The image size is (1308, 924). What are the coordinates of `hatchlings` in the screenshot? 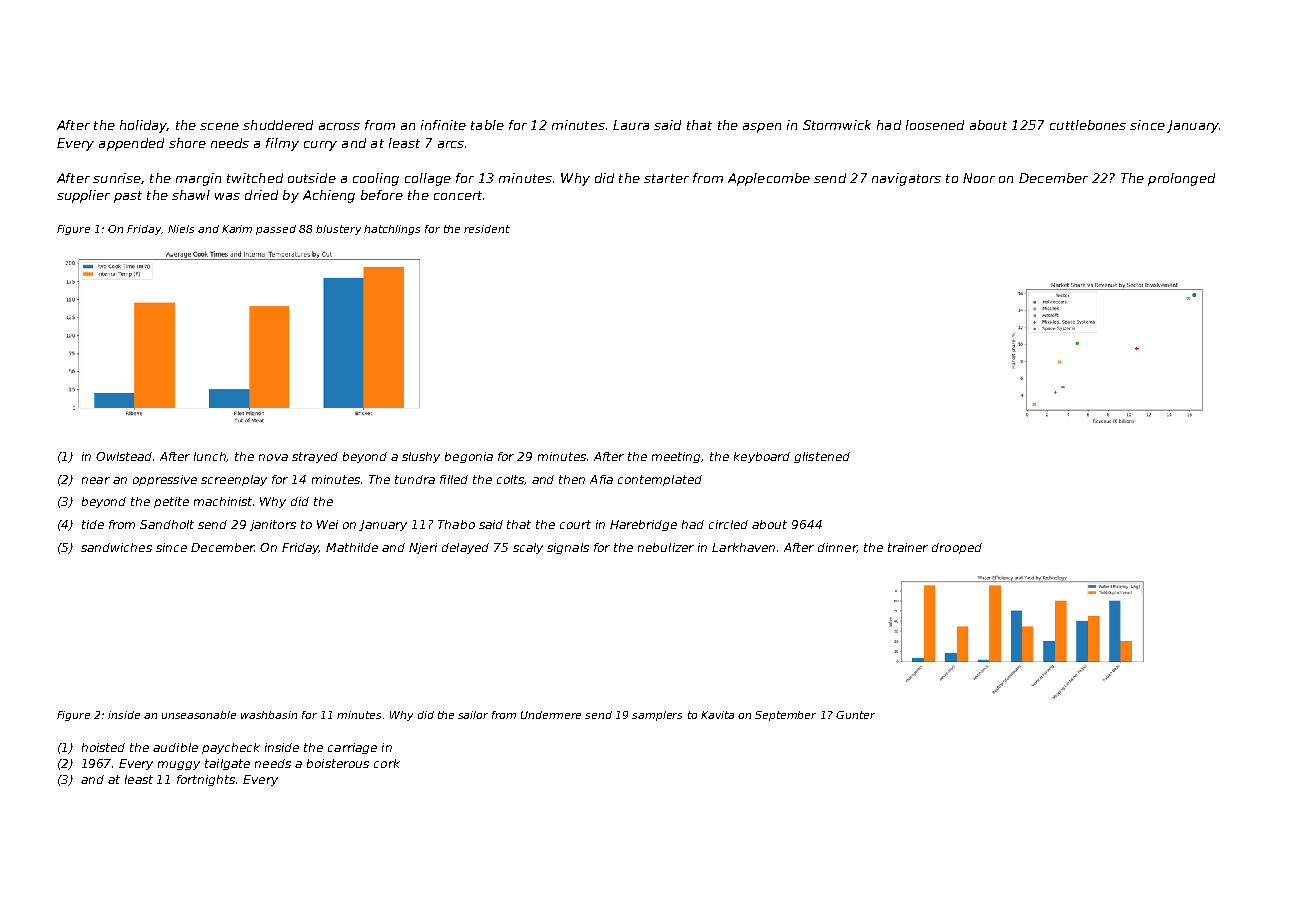 It's located at (392, 230).
